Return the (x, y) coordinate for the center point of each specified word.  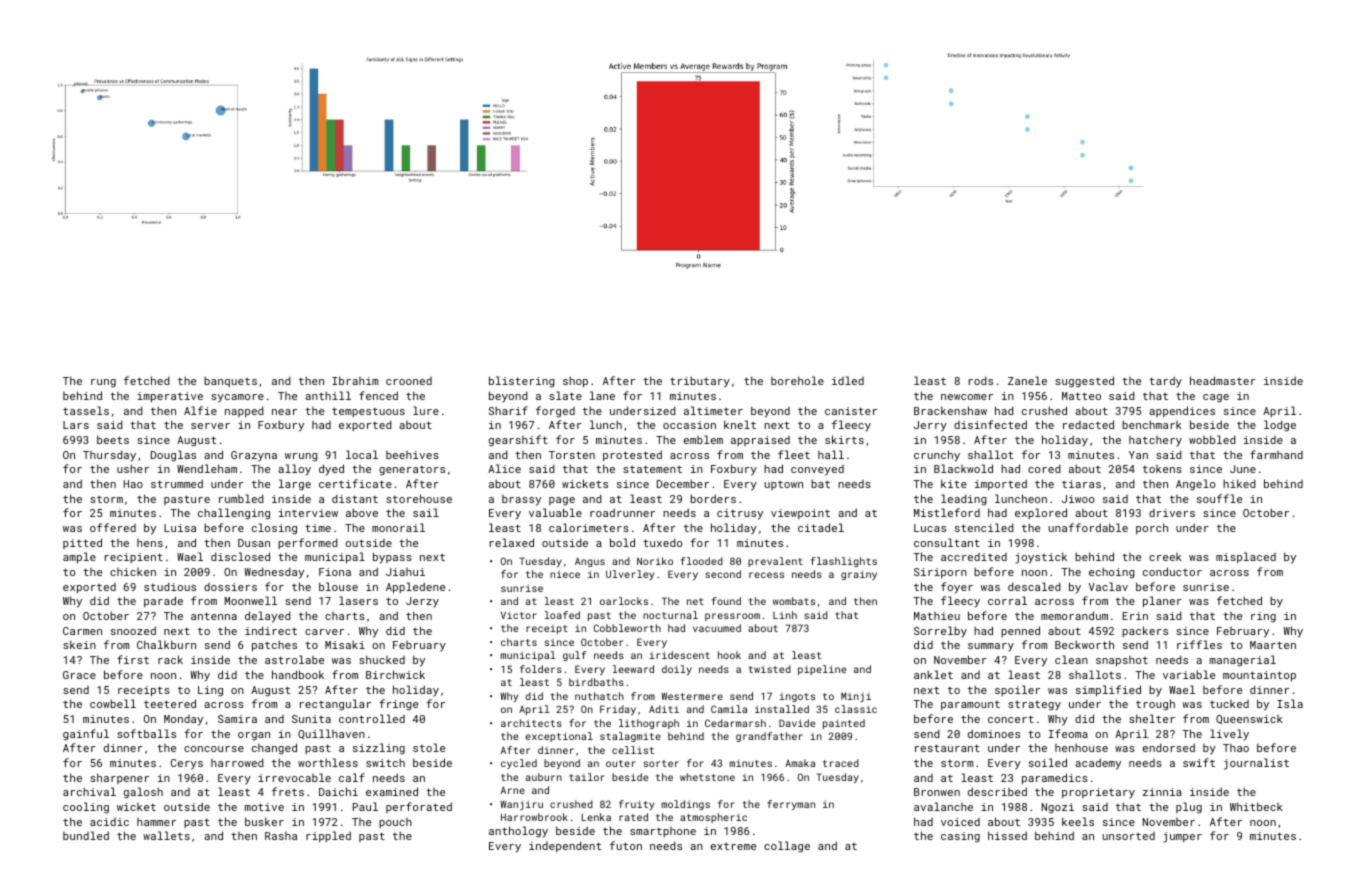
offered (113, 527)
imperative (170, 397)
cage (1216, 398)
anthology (518, 832)
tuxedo (662, 542)
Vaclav (1108, 586)
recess (766, 575)
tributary (700, 382)
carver (324, 632)
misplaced (1246, 557)
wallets (166, 835)
